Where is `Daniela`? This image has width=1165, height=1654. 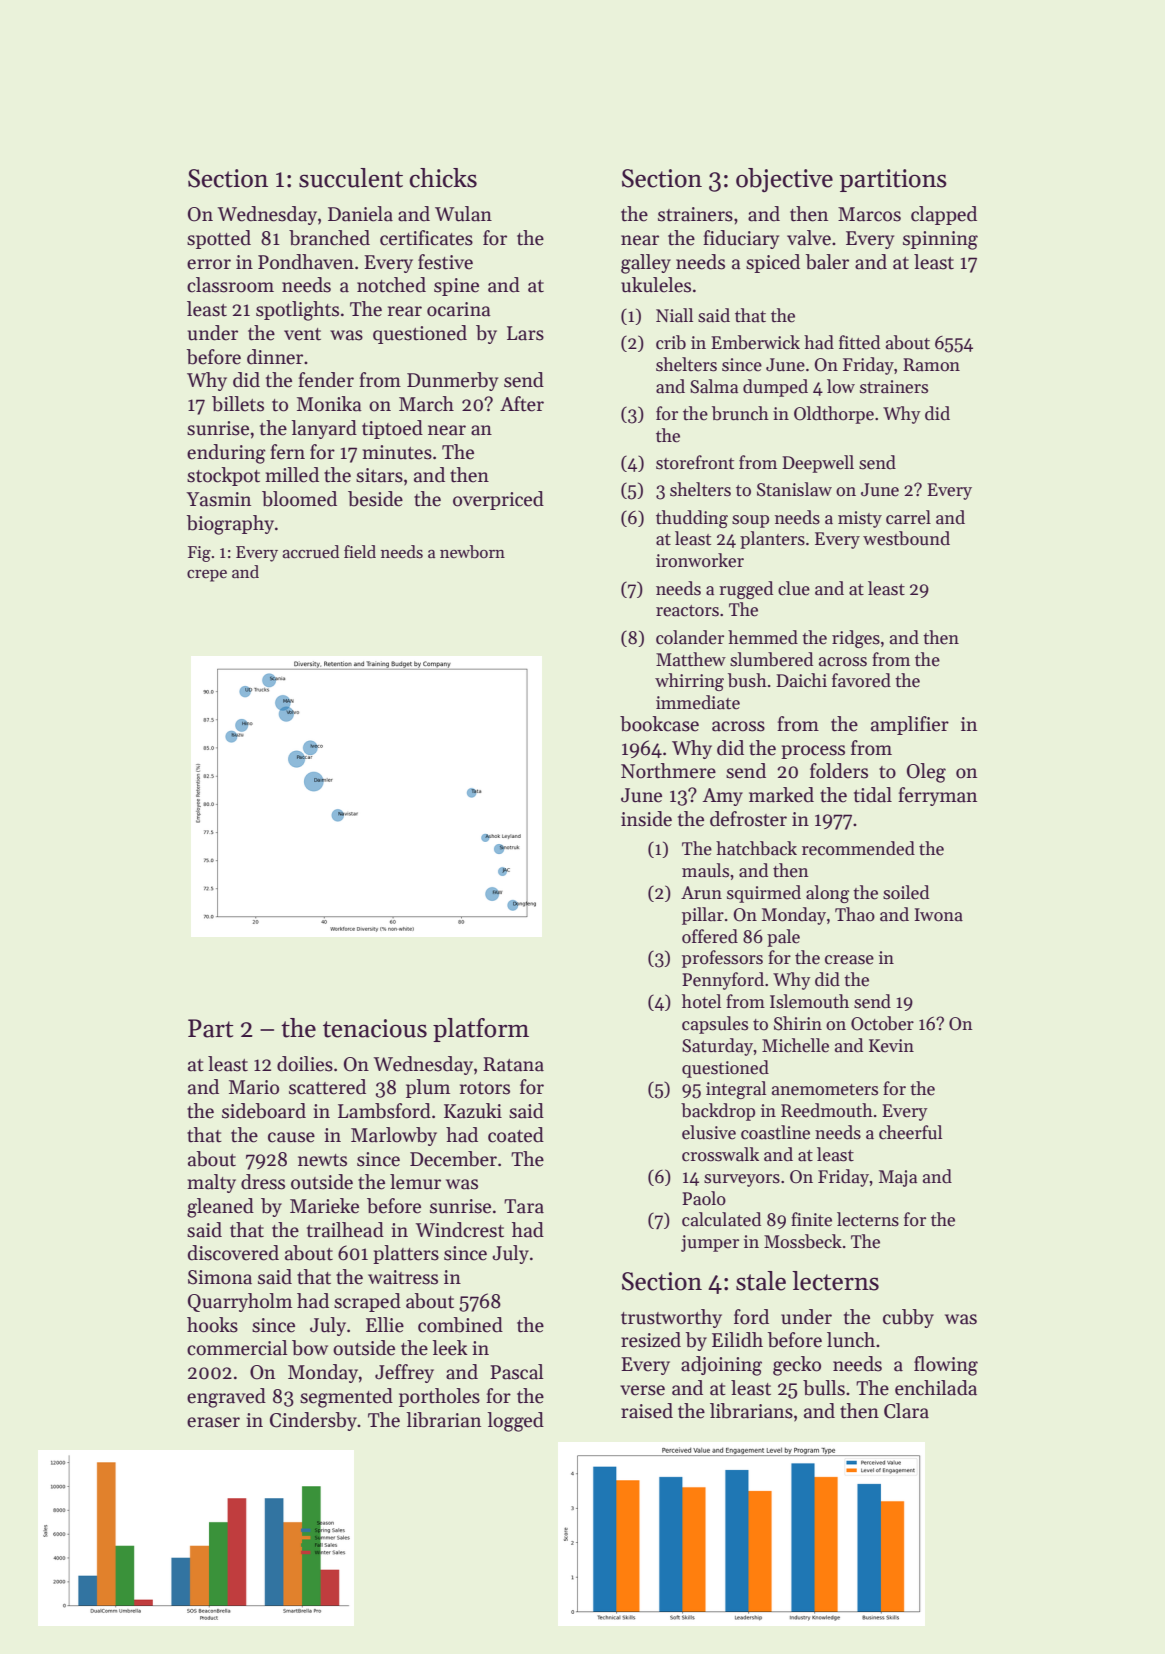 Daniela is located at coordinates (360, 214).
